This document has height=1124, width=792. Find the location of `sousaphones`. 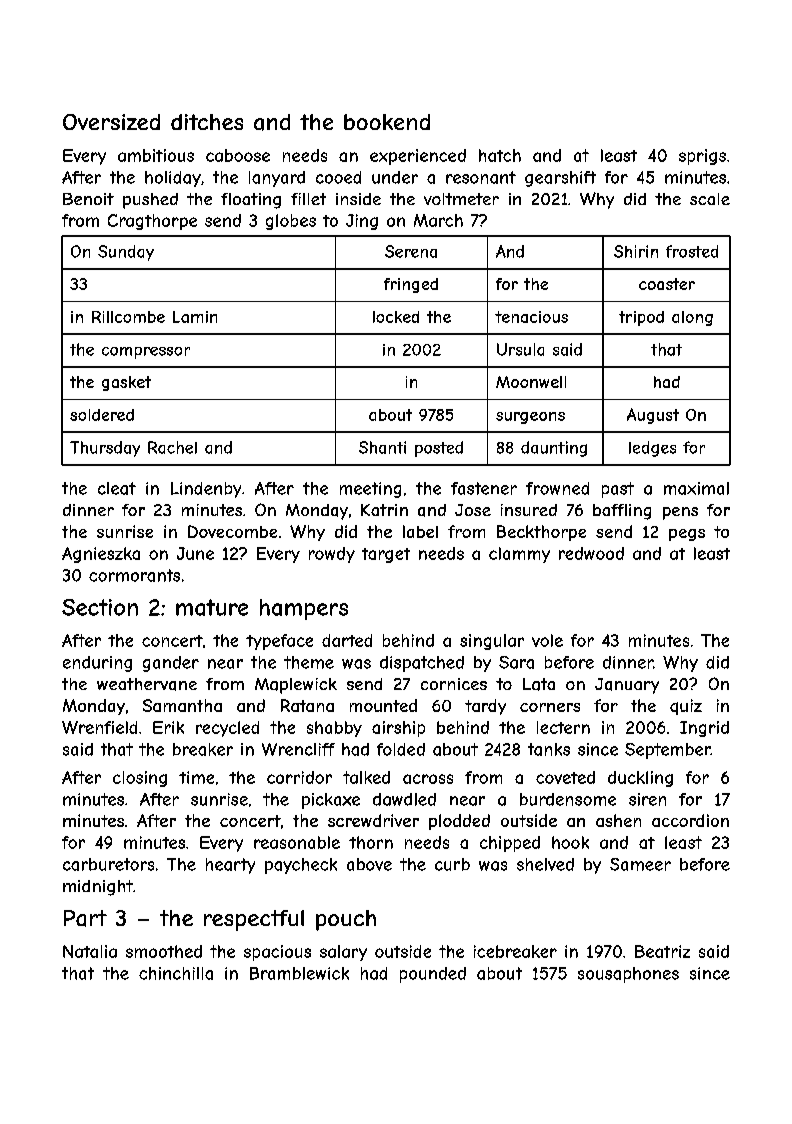

sousaphones is located at coordinates (628, 975).
